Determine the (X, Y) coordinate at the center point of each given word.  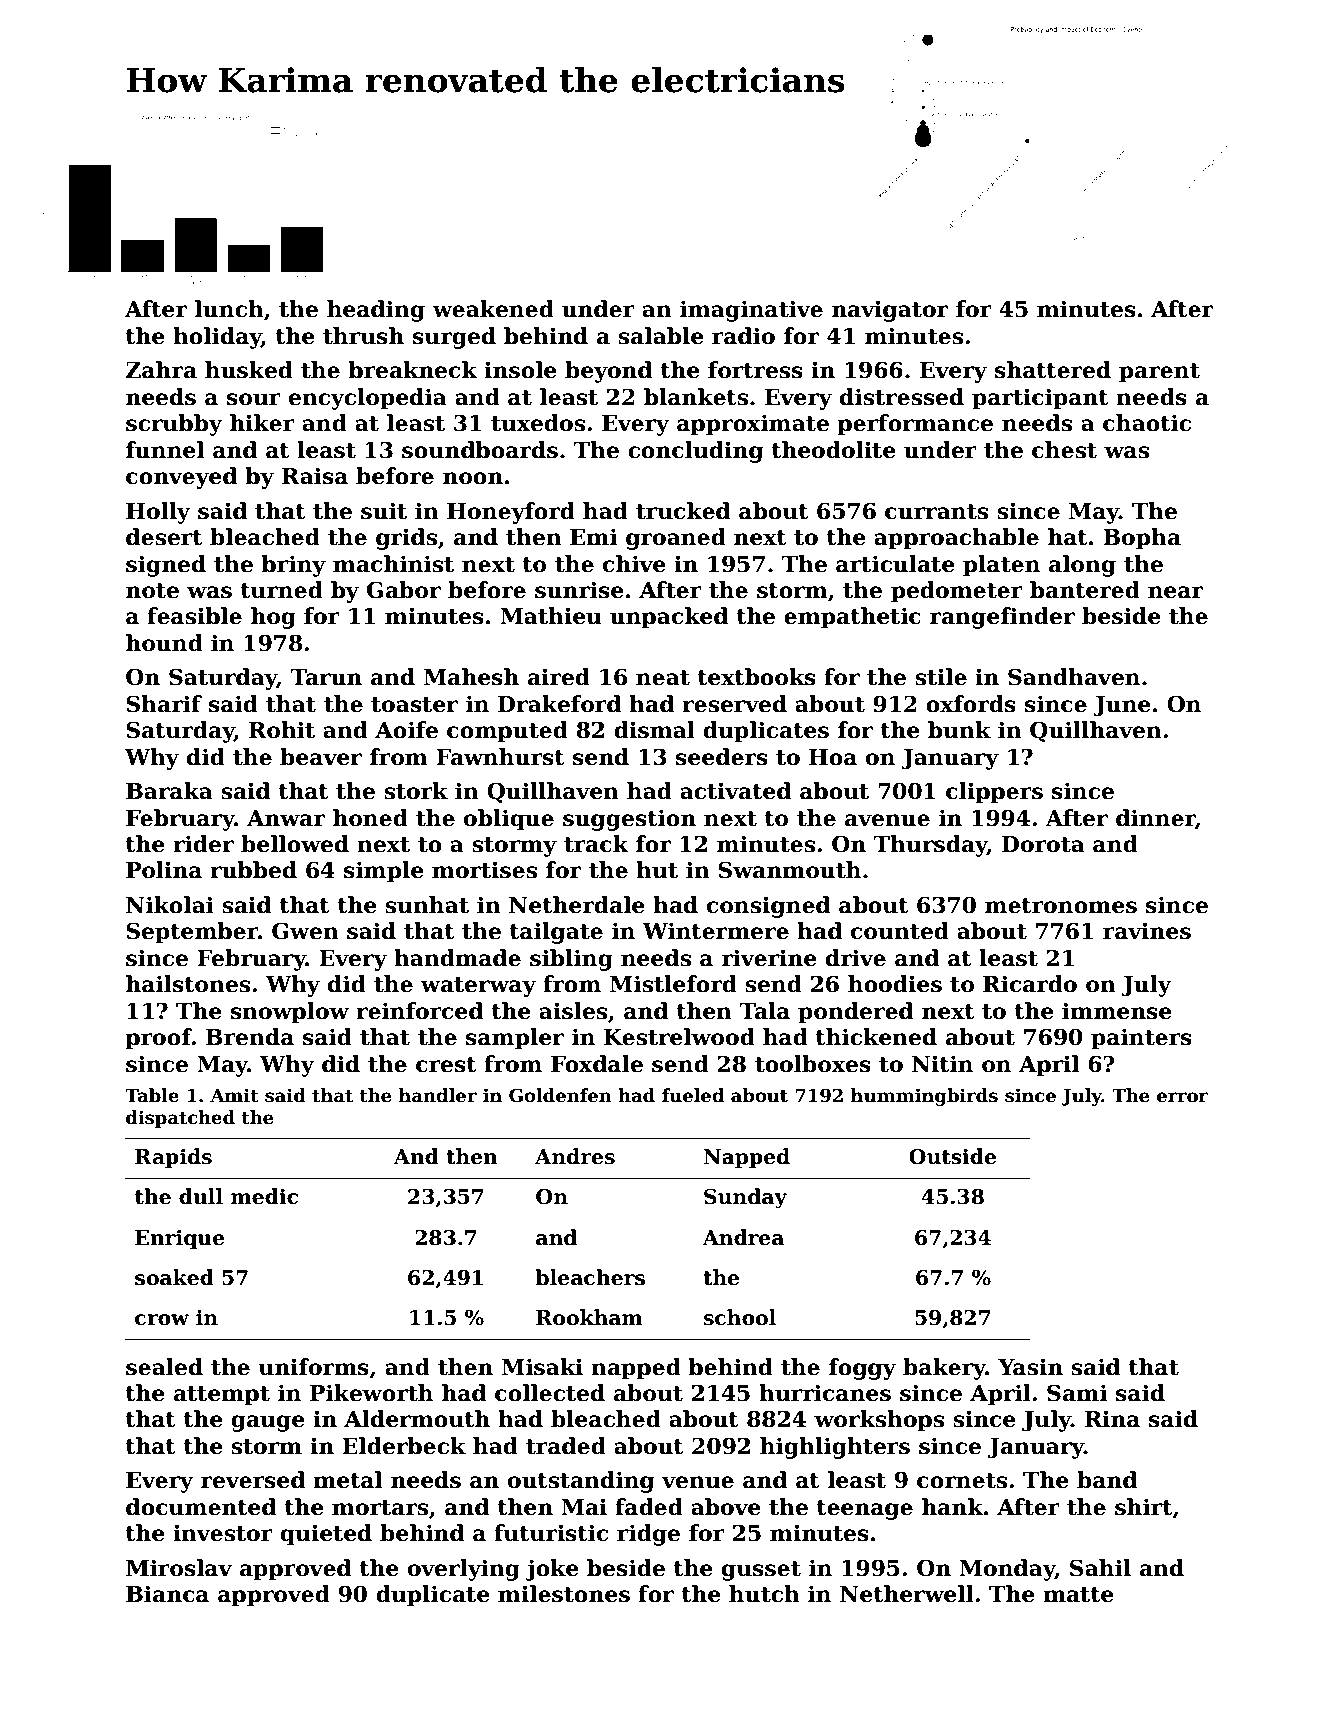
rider (203, 844)
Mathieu (551, 616)
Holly (158, 513)
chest (1064, 450)
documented (201, 1507)
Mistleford (673, 984)
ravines (1147, 931)
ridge (648, 1535)
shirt (1144, 1508)
